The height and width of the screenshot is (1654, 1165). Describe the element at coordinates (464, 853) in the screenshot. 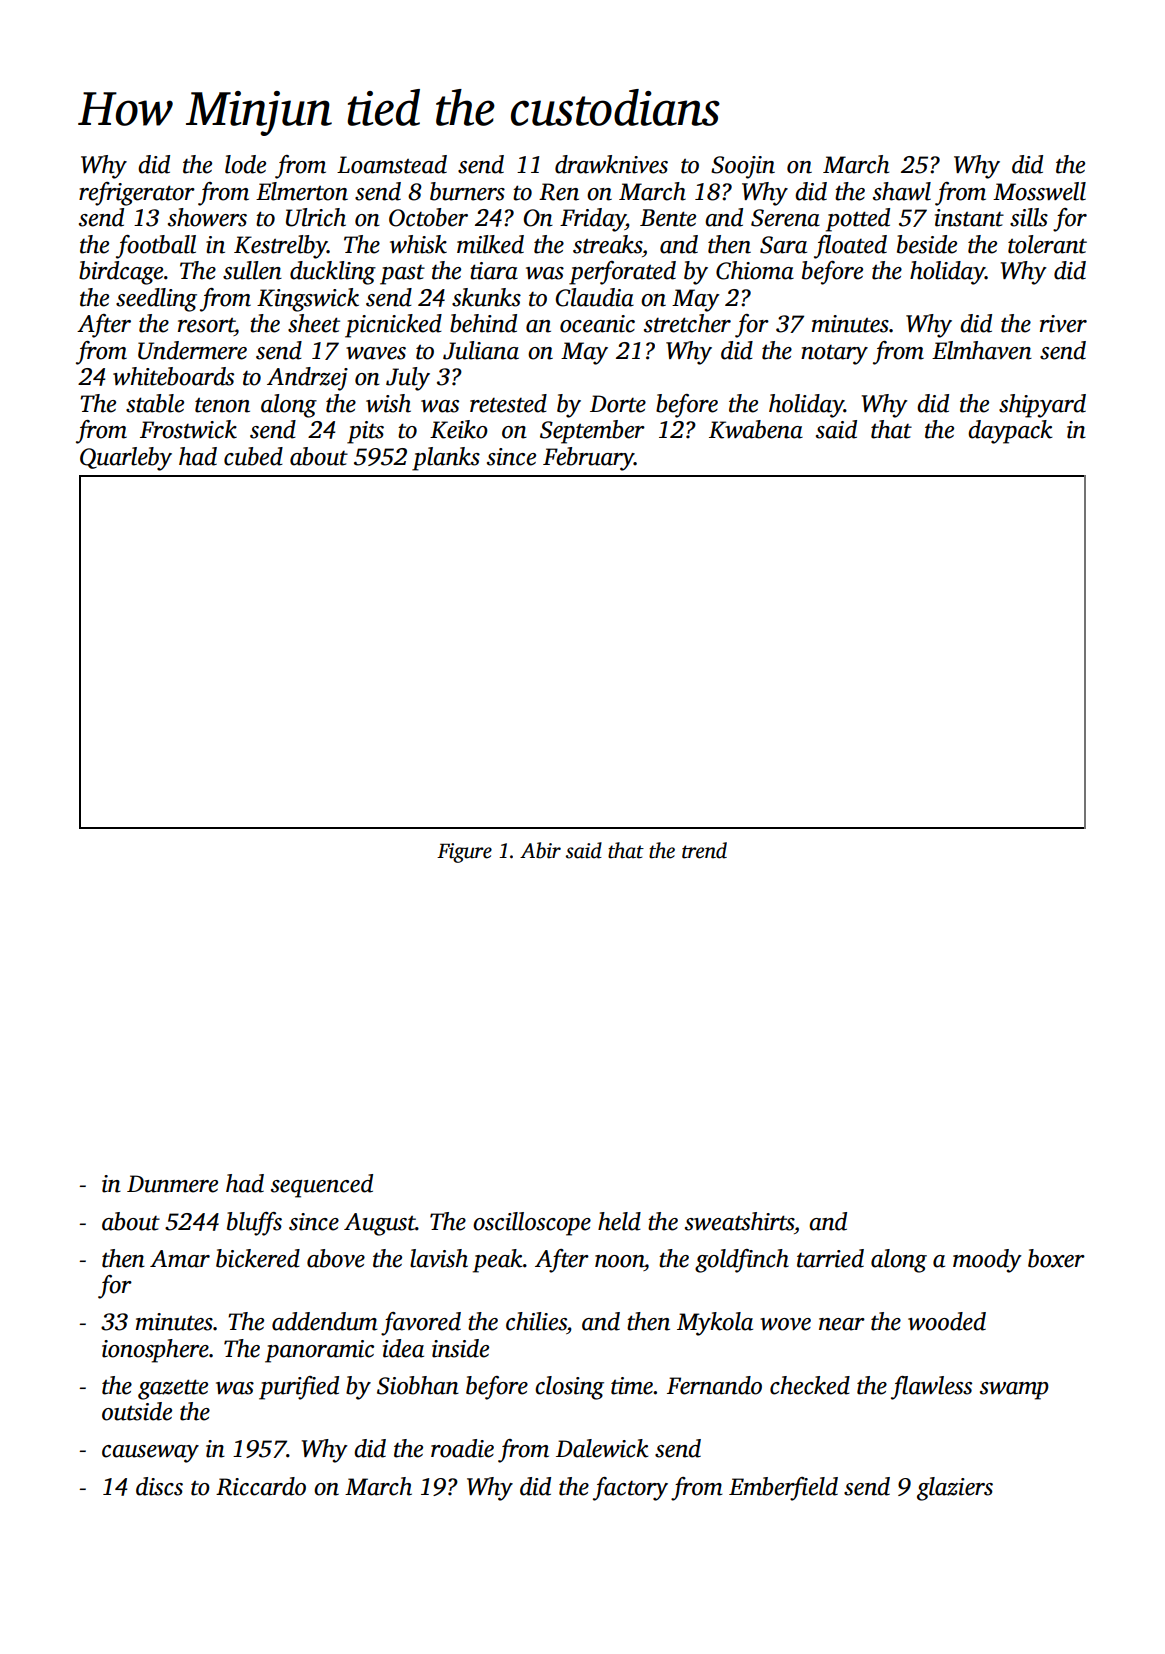

I see `Figure` at that location.
